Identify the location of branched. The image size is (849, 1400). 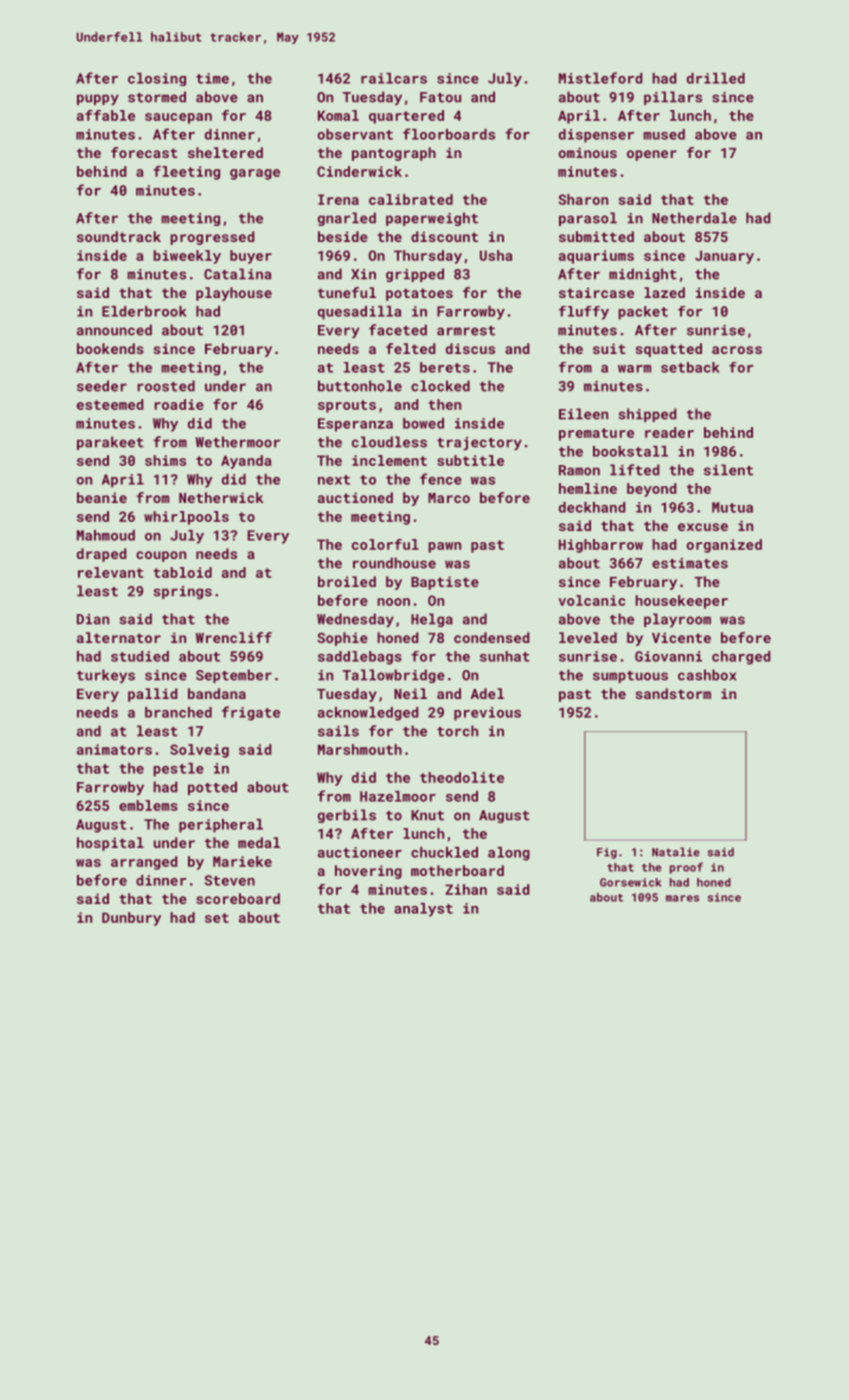
(178, 712).
